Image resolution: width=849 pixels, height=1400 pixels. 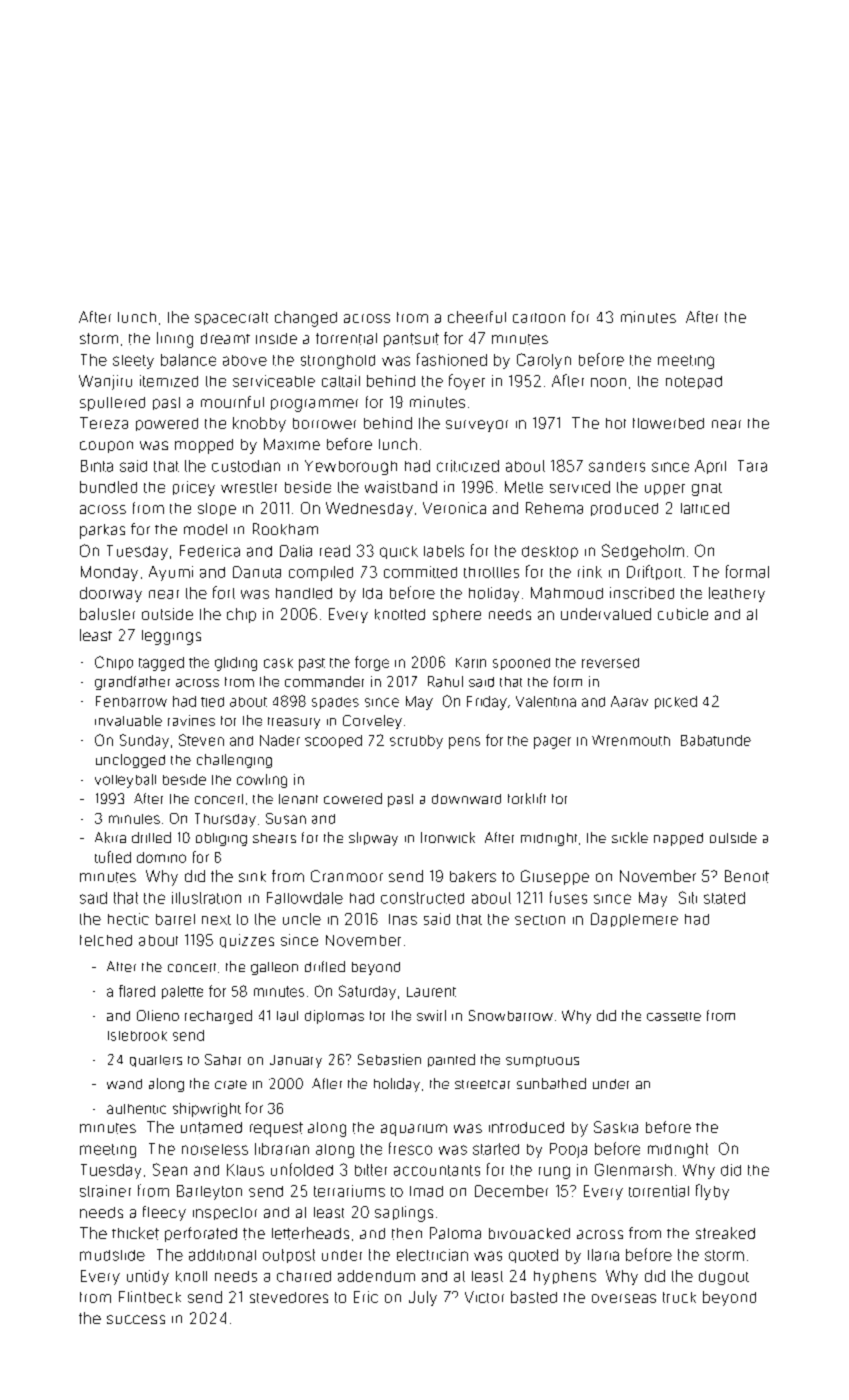 I want to click on upper, so click(x=665, y=489).
